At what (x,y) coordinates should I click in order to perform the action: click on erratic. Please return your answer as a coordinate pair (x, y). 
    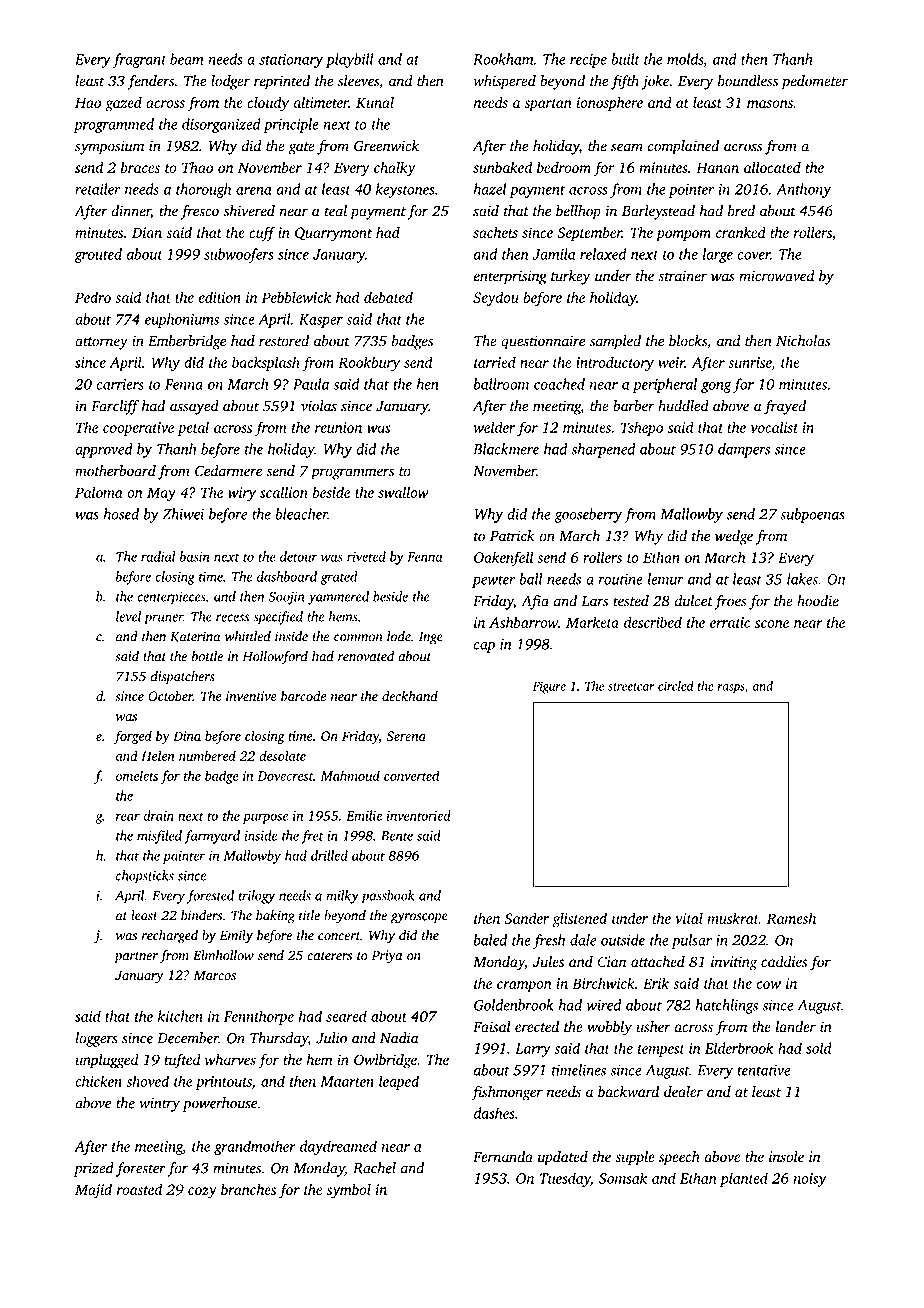
    Looking at the image, I should click on (730, 622).
